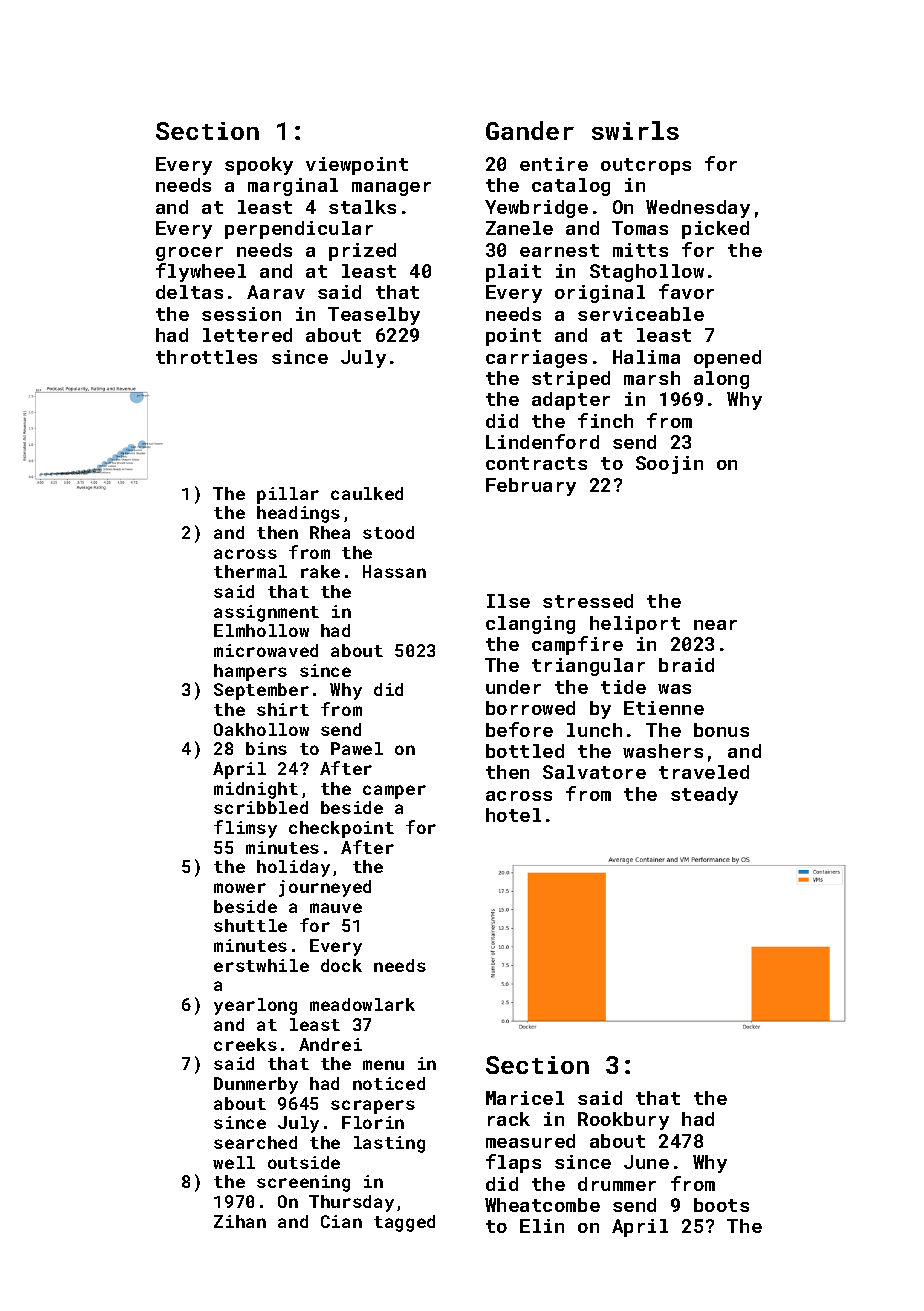  I want to click on Staghollow, so click(647, 273).
